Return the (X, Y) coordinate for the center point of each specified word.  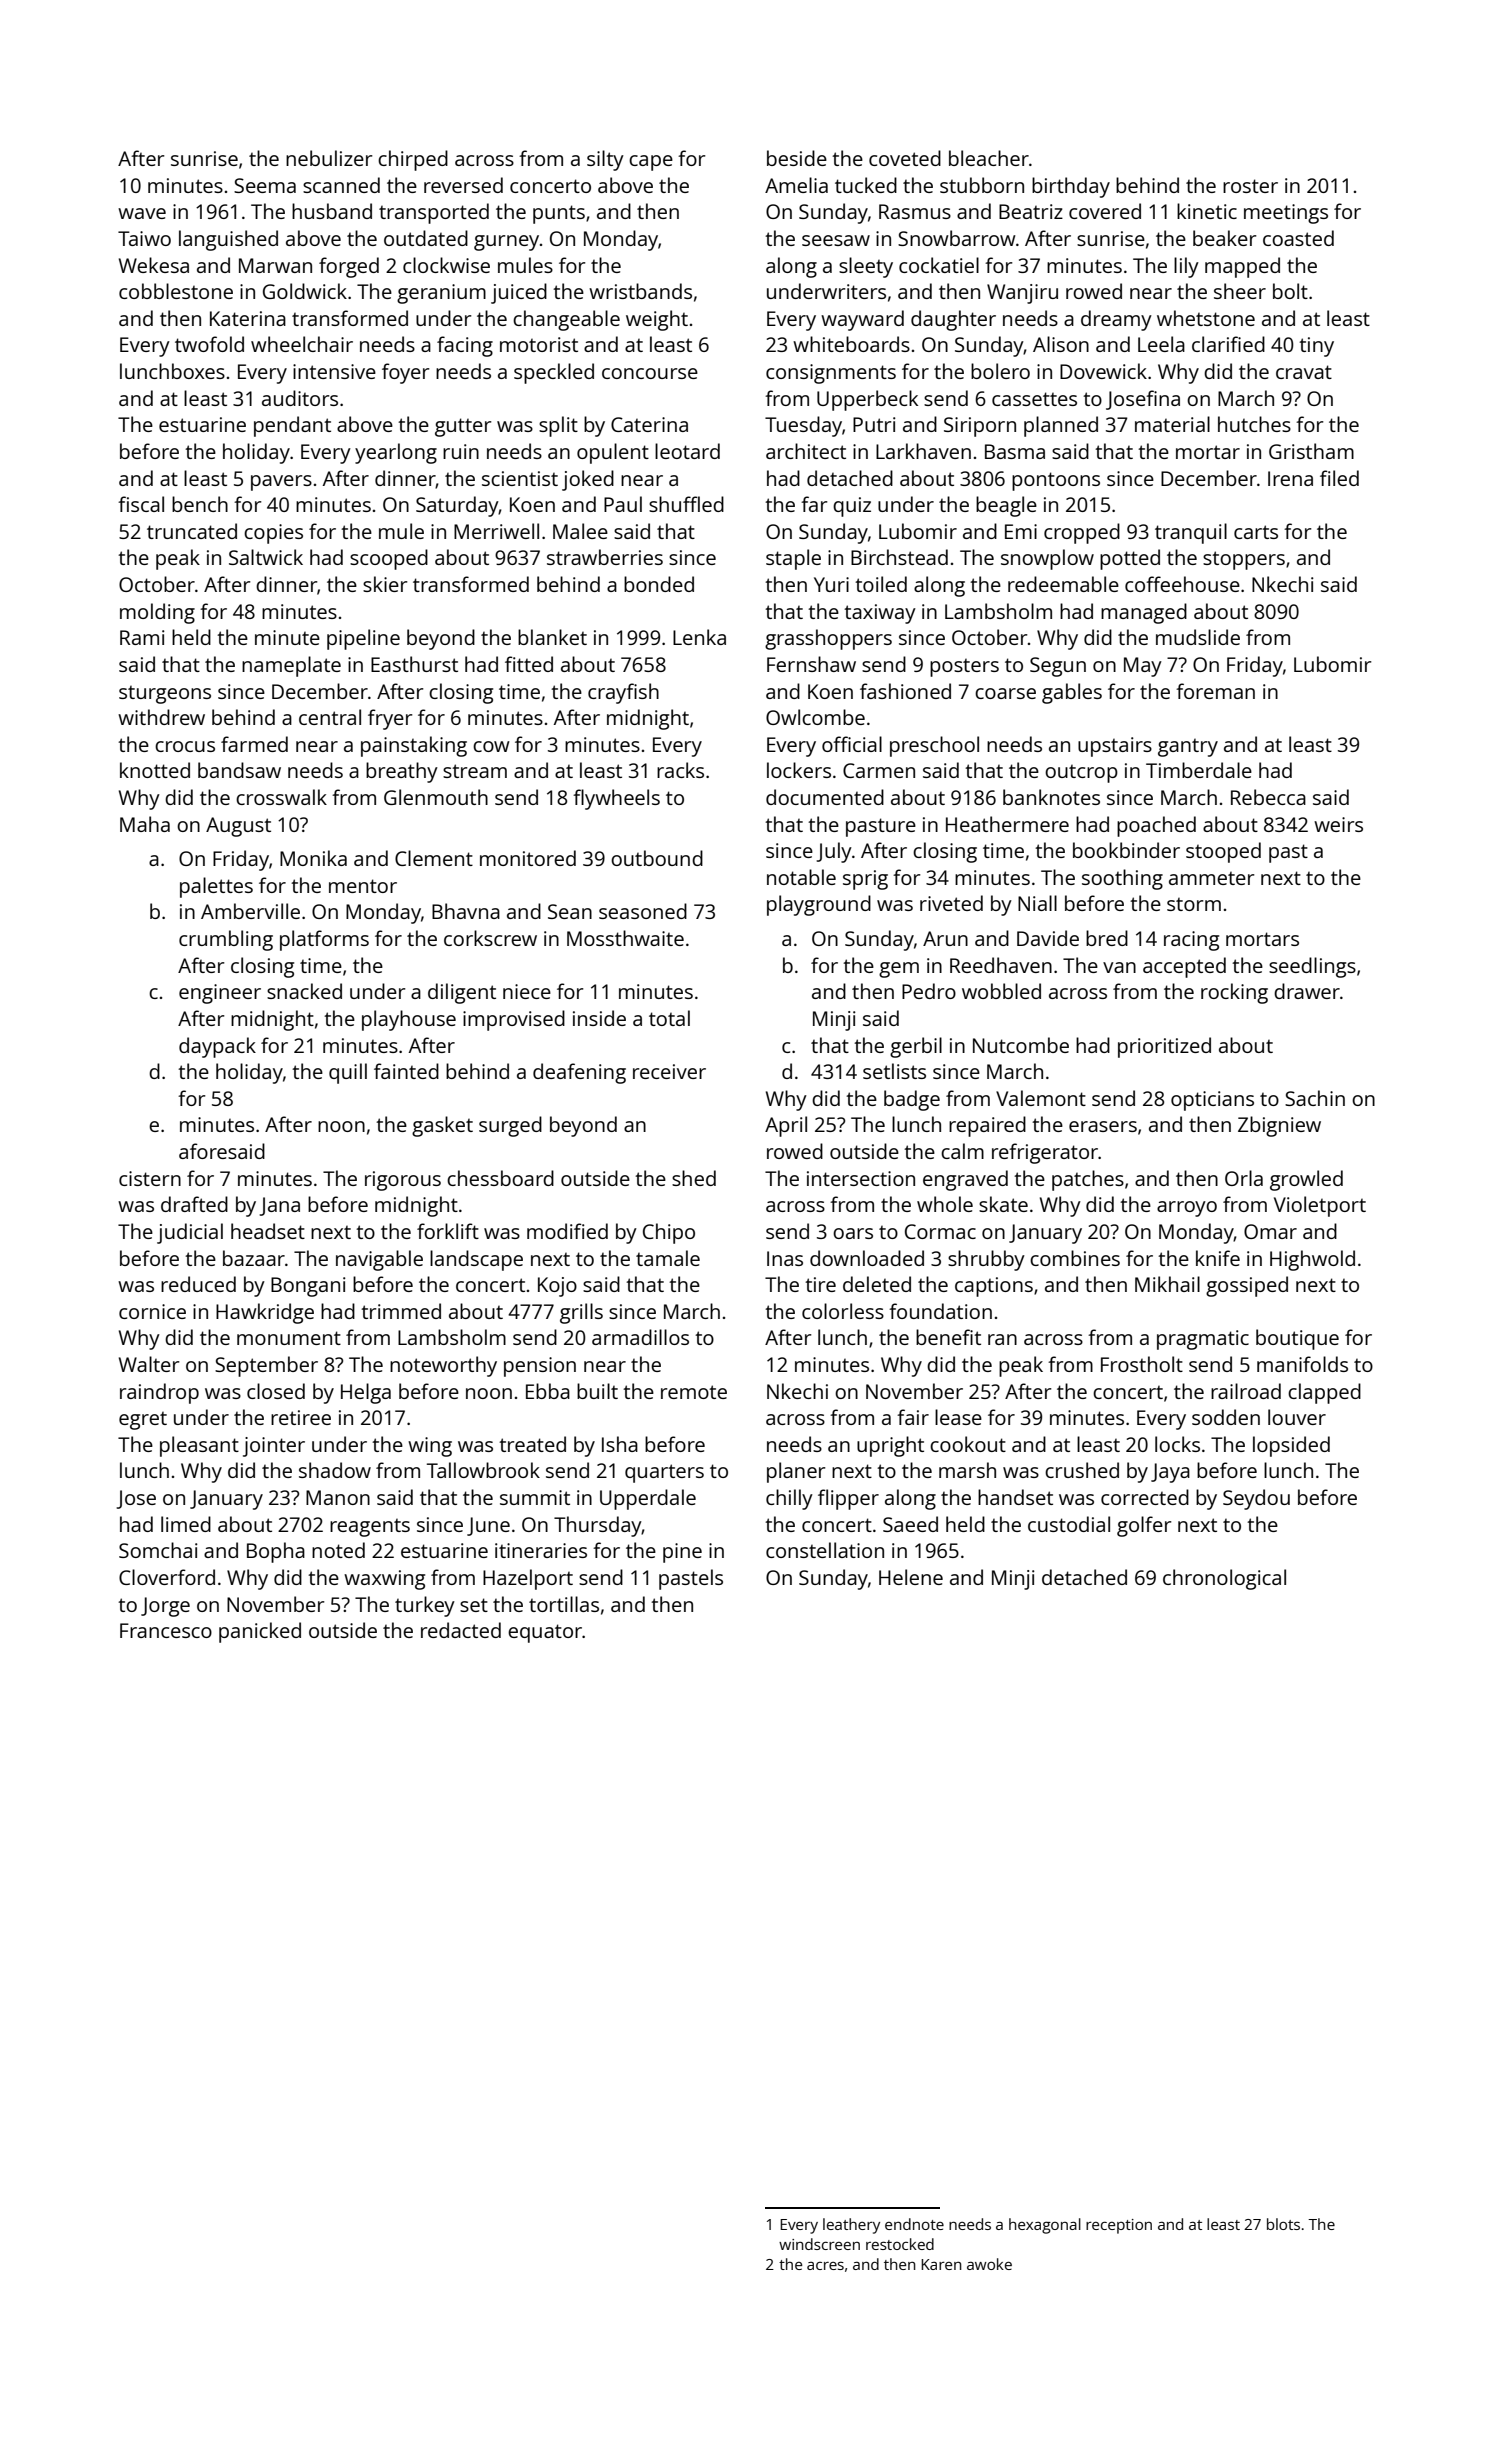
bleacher (989, 158)
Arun (945, 938)
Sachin (1315, 1098)
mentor (363, 886)
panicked (260, 1632)
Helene (911, 1577)
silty (605, 160)
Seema (265, 185)
